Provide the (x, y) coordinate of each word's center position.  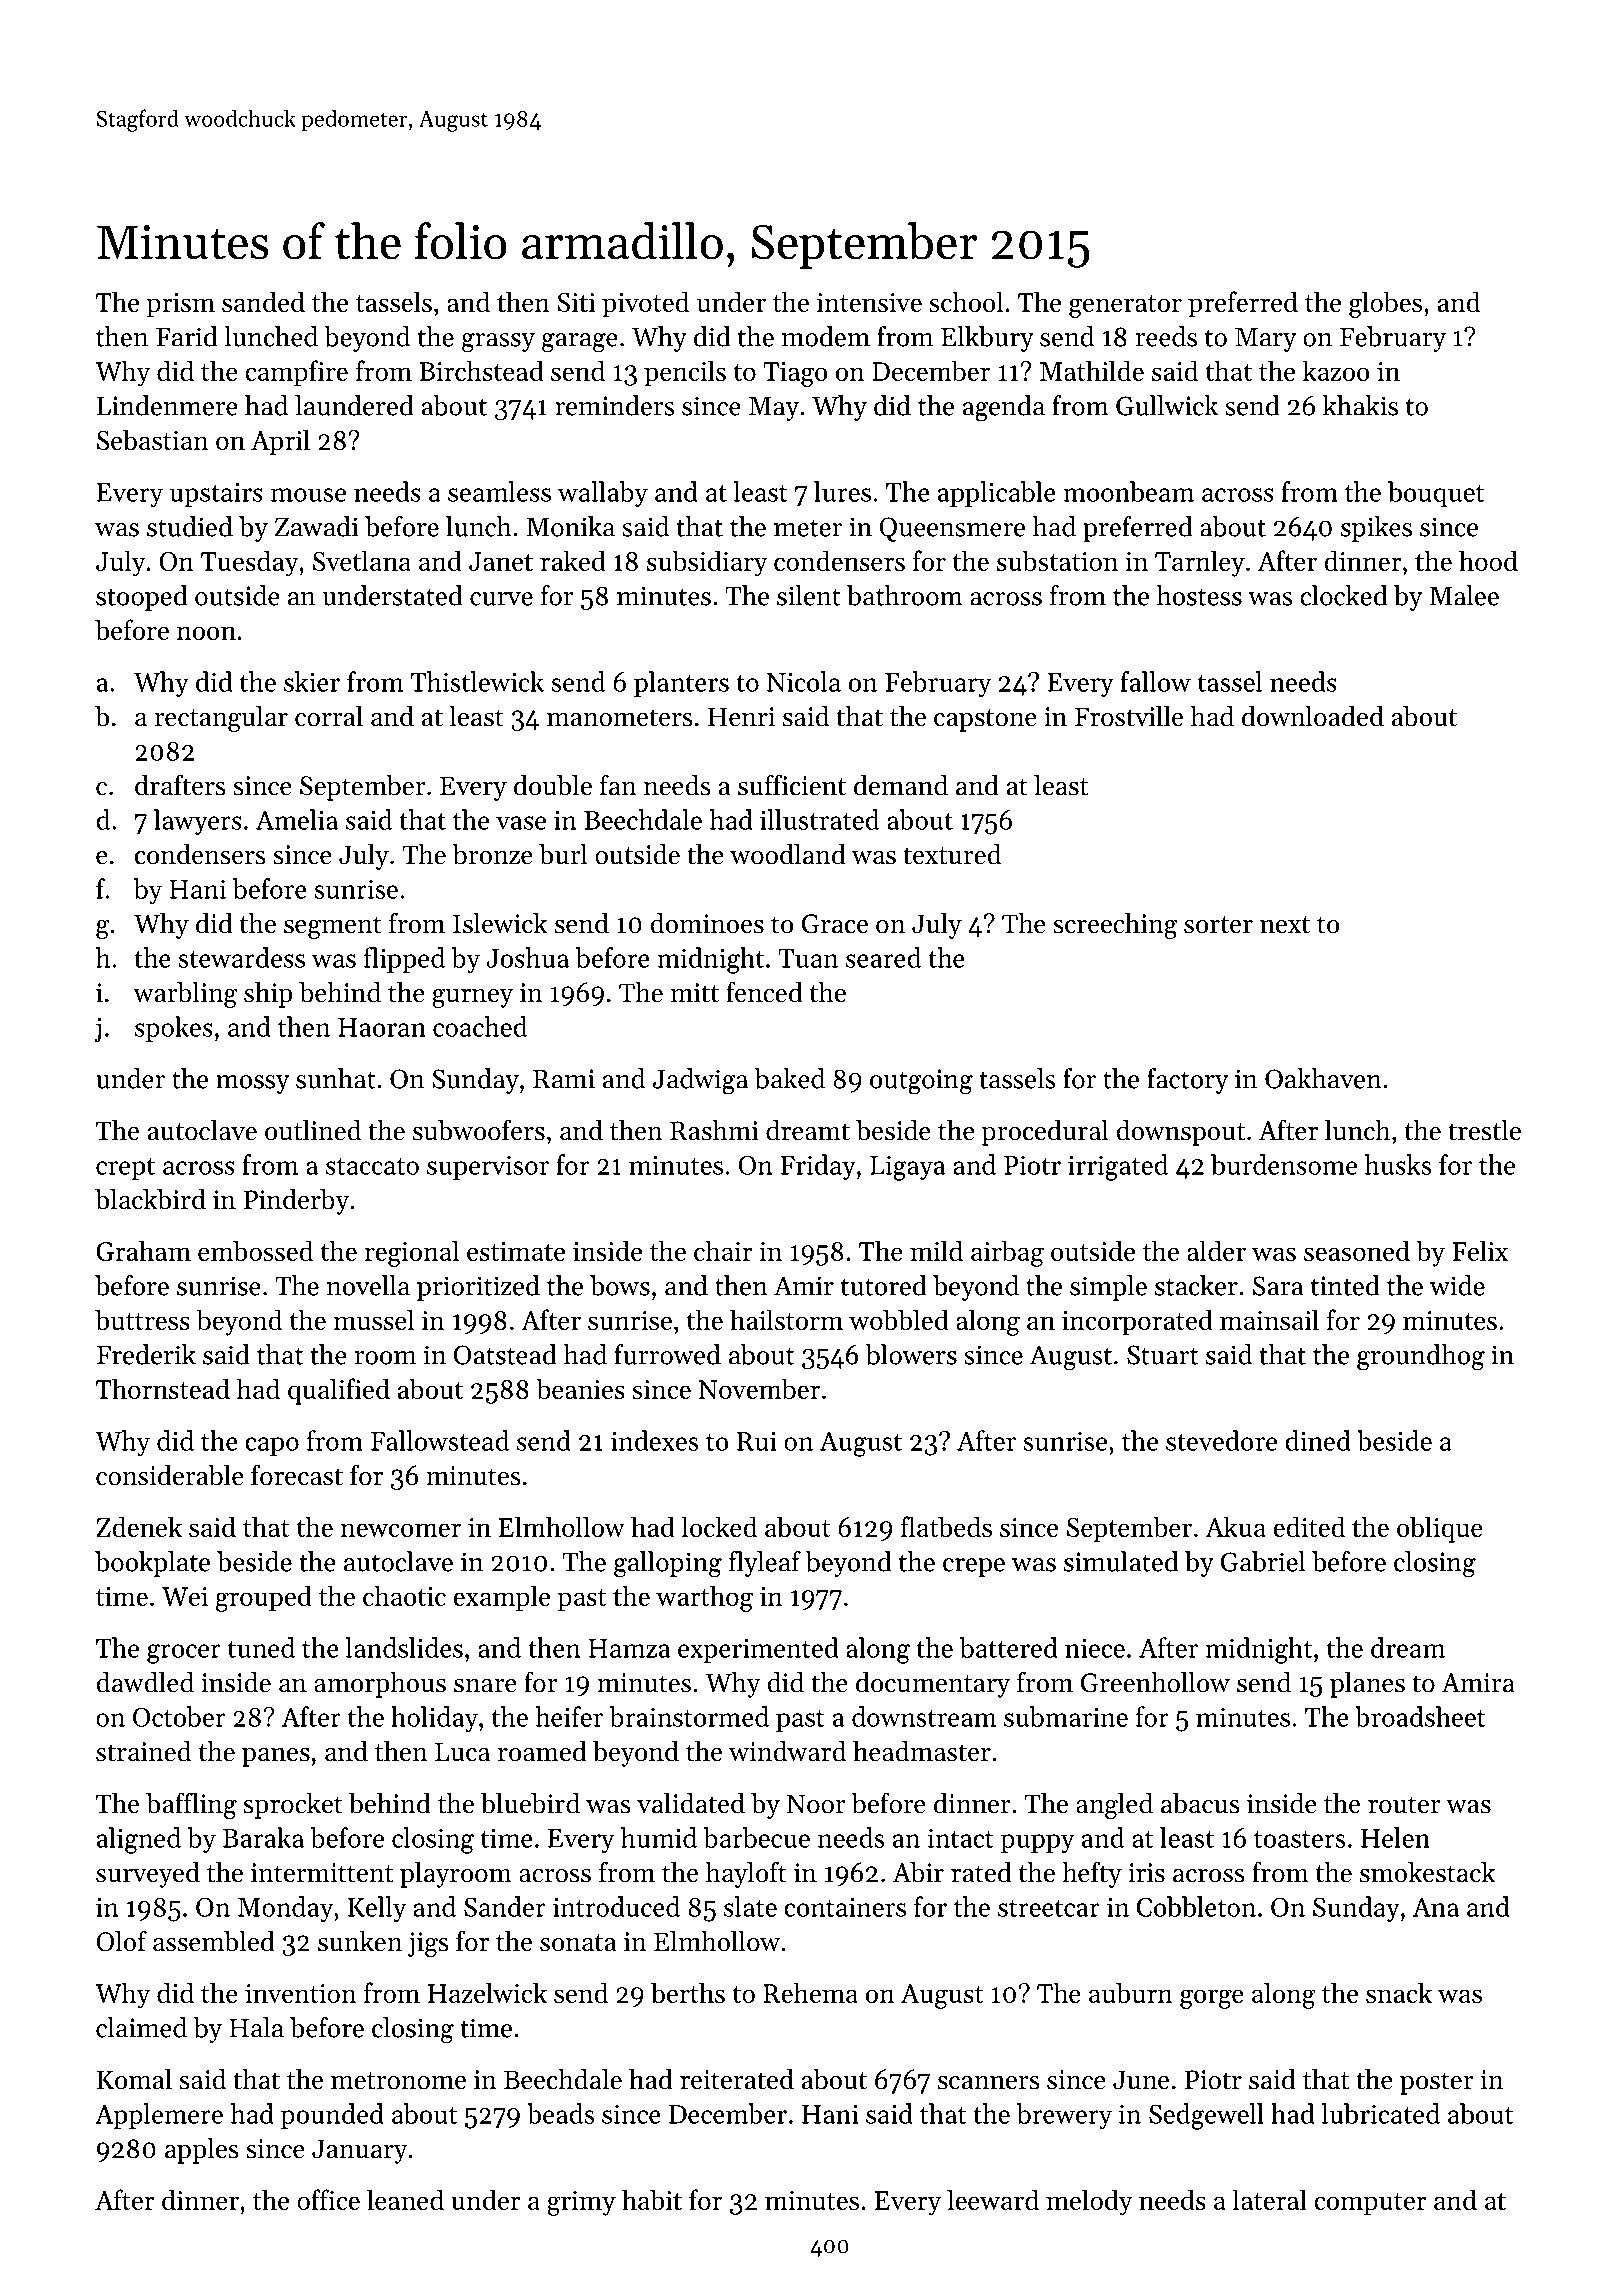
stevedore (1221, 1440)
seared (883, 957)
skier (312, 681)
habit (652, 2199)
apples (202, 2151)
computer (1370, 2204)
